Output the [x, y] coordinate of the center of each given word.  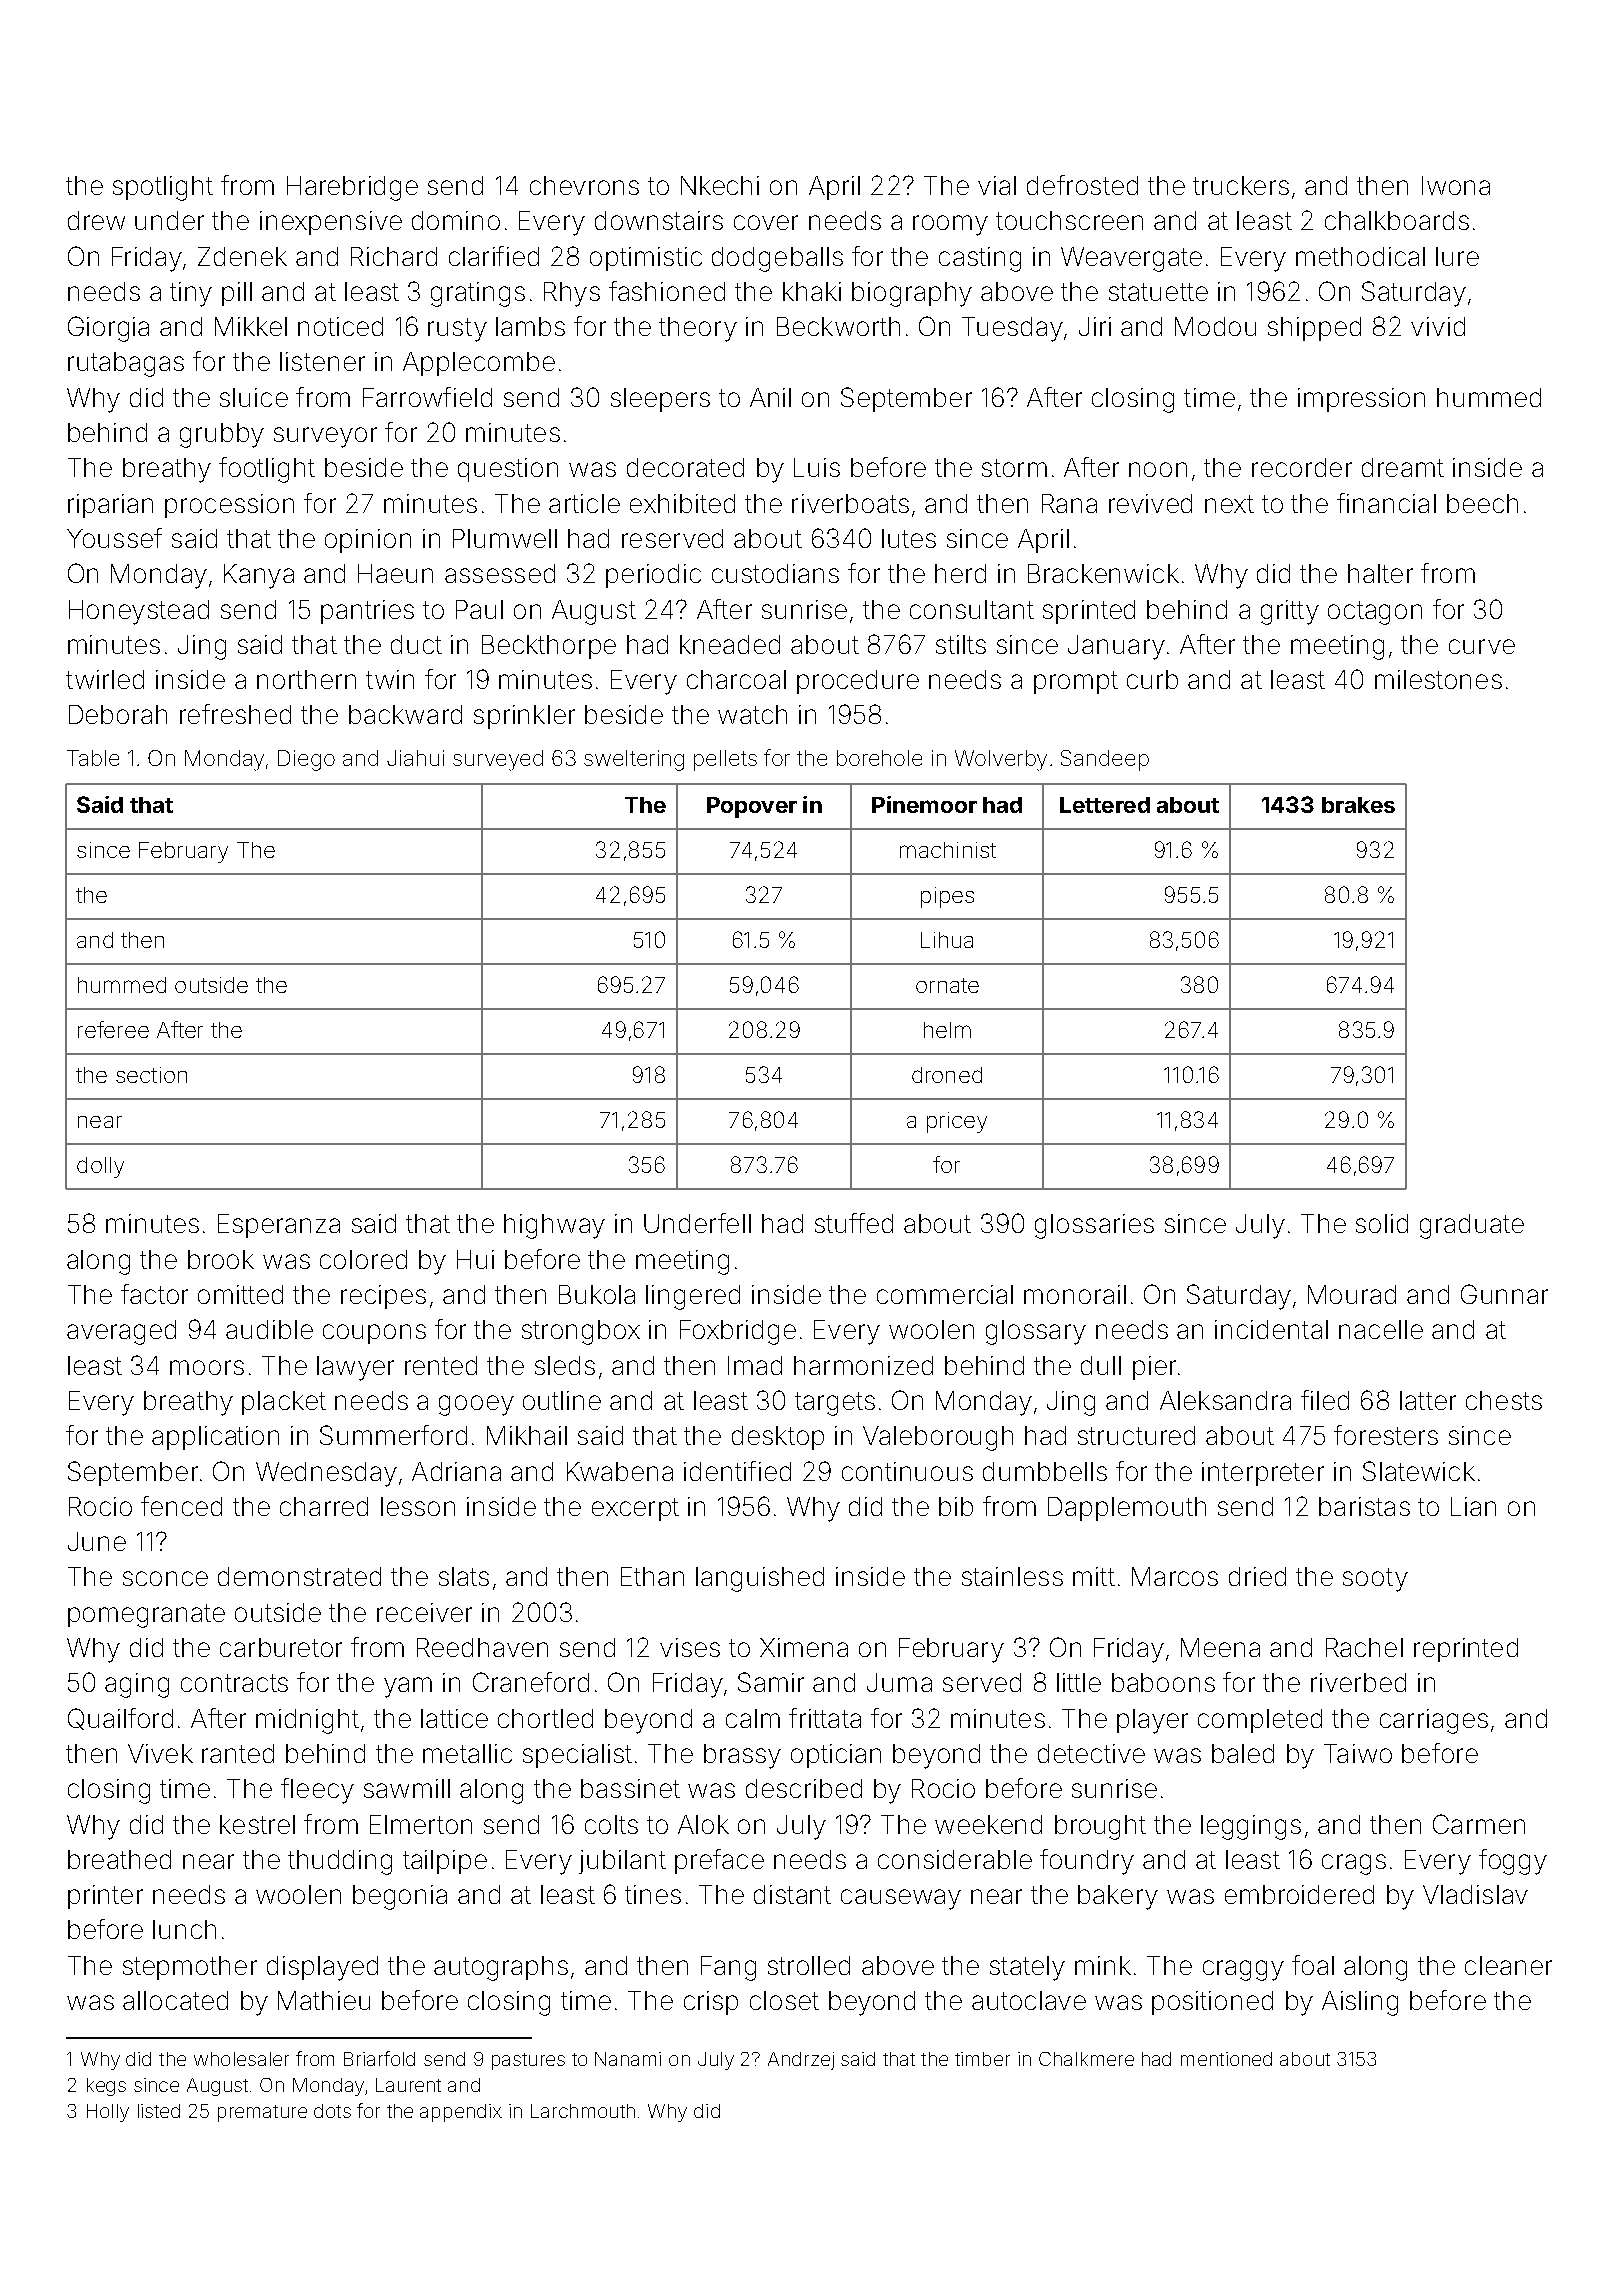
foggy [1513, 1862]
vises [690, 1647]
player [1152, 1721]
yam [408, 1687]
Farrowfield [427, 397]
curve [1482, 646]
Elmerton [421, 1824]
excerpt [635, 1509]
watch [752, 714]
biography [912, 294]
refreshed [235, 714]
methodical [1360, 256]
